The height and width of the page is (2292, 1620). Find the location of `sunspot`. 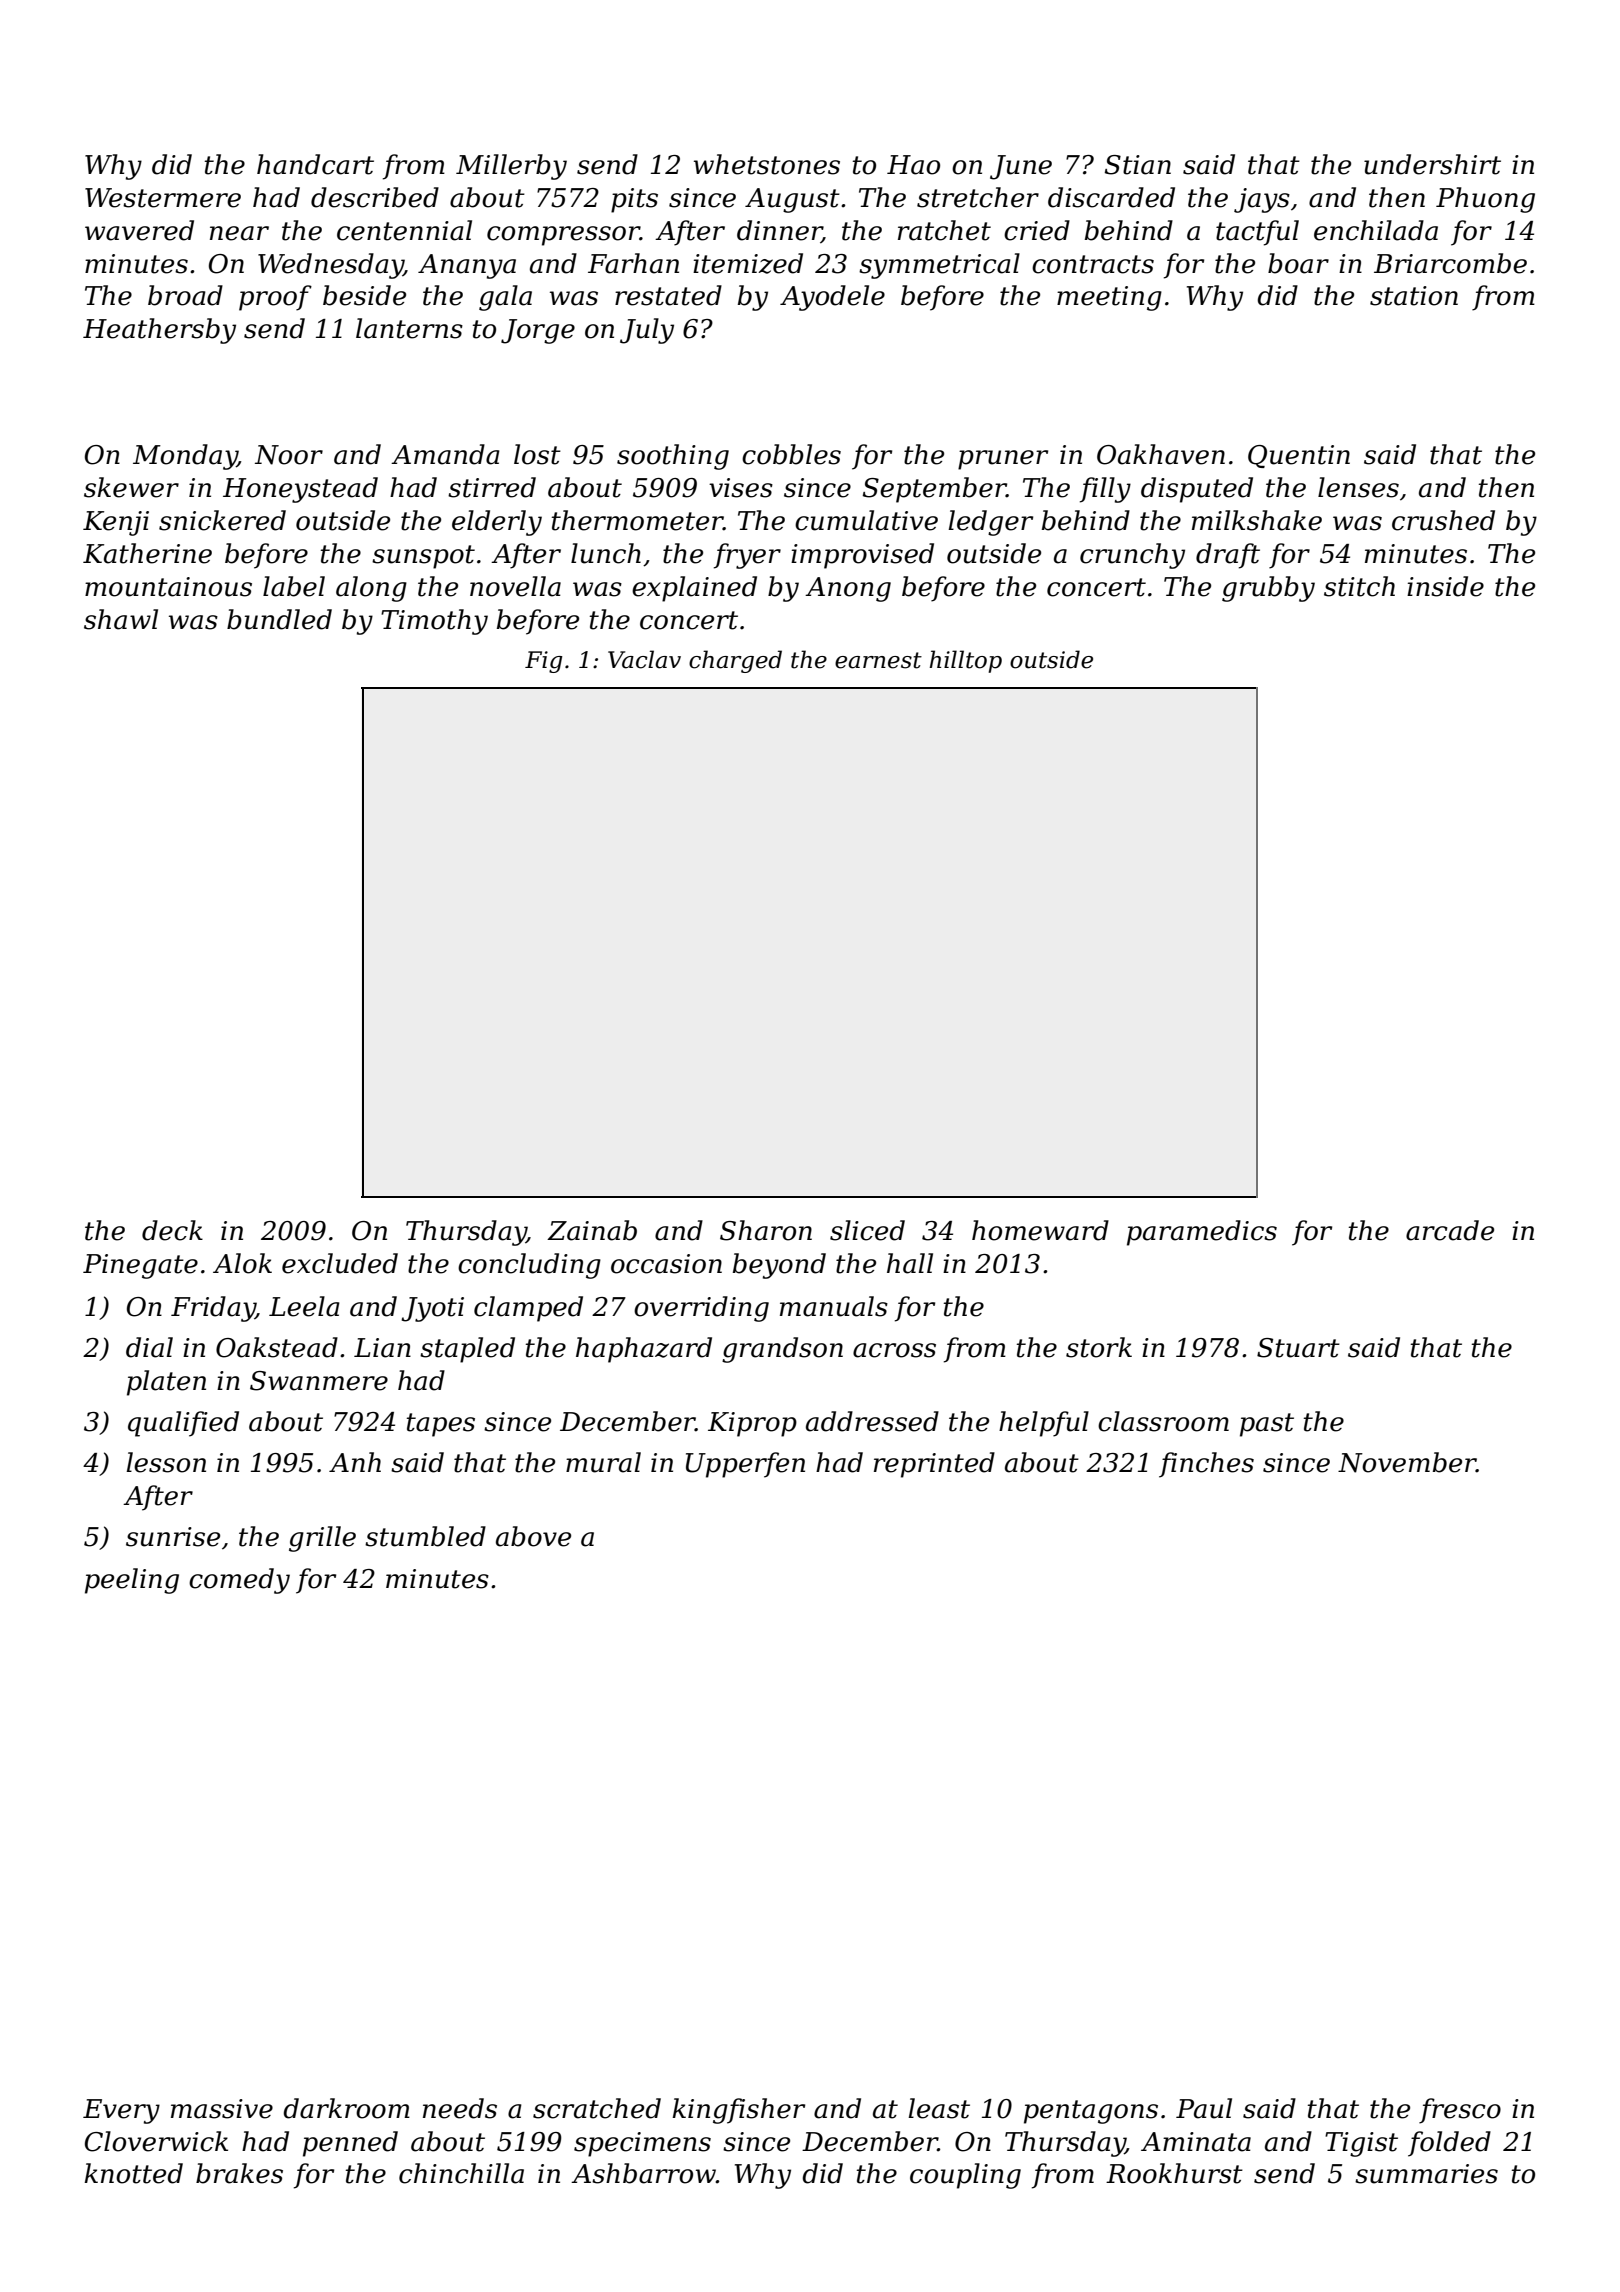

sunspot is located at coordinates (423, 557).
